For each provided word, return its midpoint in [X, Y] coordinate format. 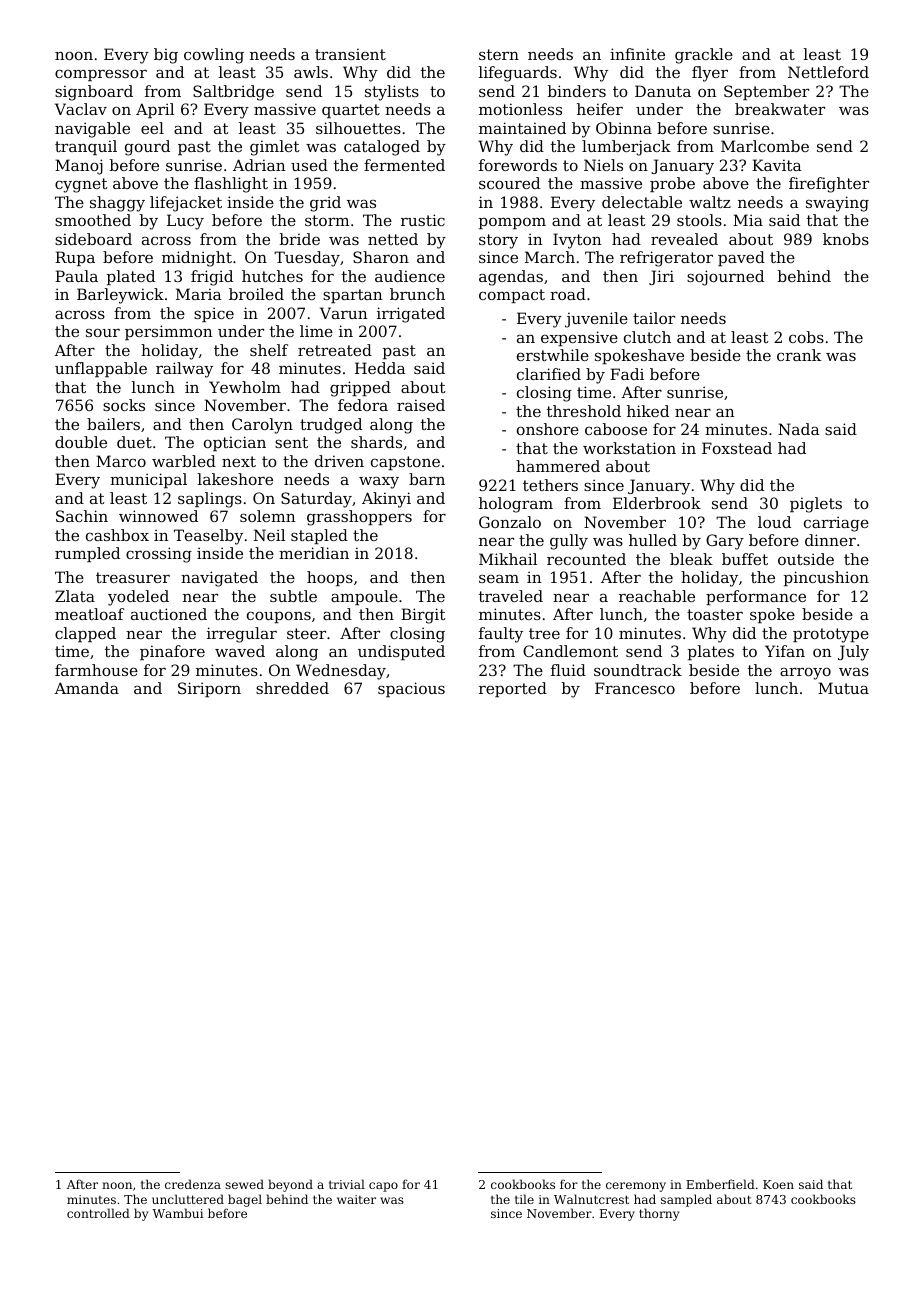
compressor [101, 75]
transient [350, 54]
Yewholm [245, 387]
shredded [292, 688]
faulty [501, 635]
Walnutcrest [591, 1199]
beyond [290, 1185]
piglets [816, 505]
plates [711, 652]
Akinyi [386, 500]
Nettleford [828, 72]
